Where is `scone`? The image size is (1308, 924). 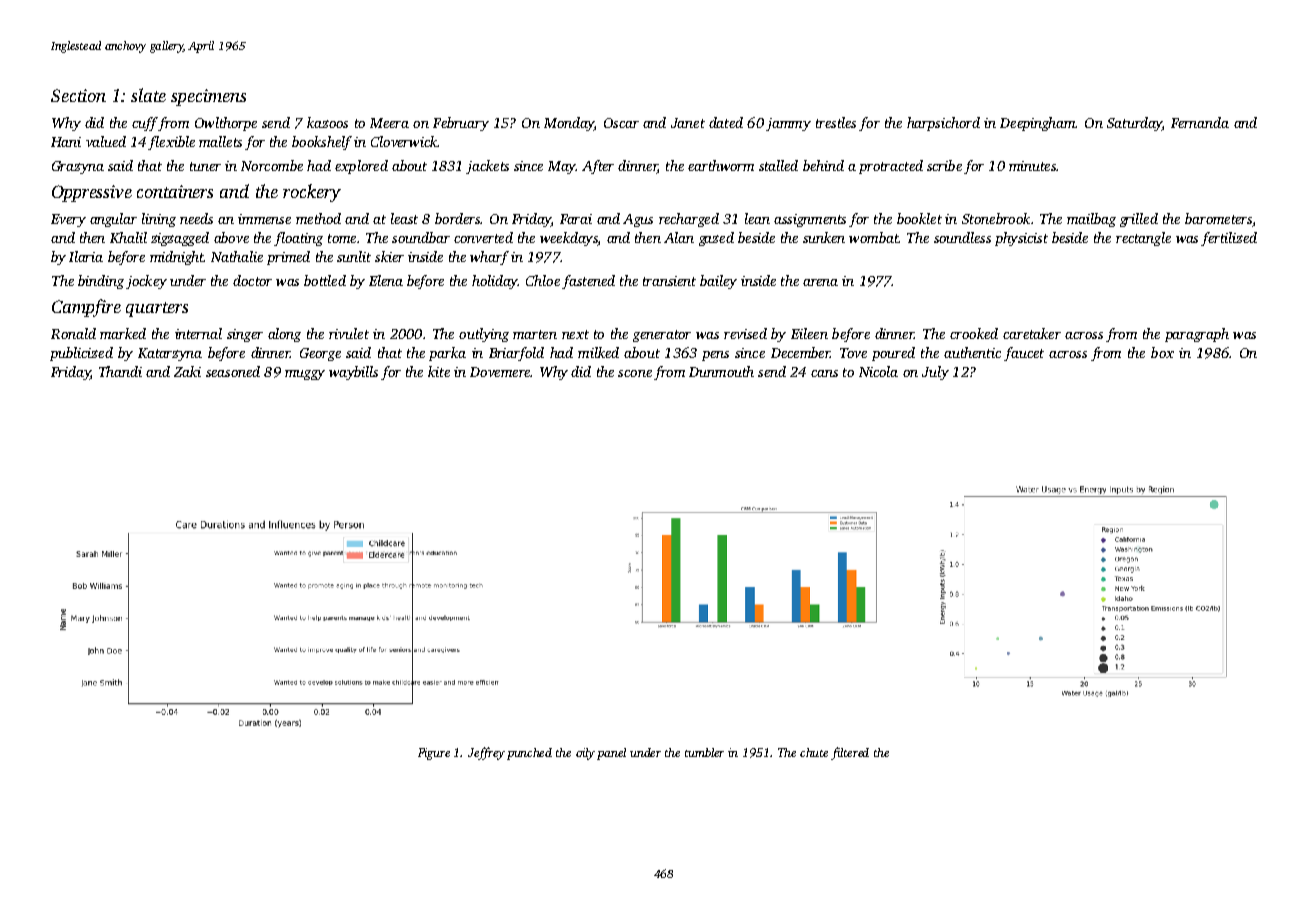 scone is located at coordinates (635, 373).
